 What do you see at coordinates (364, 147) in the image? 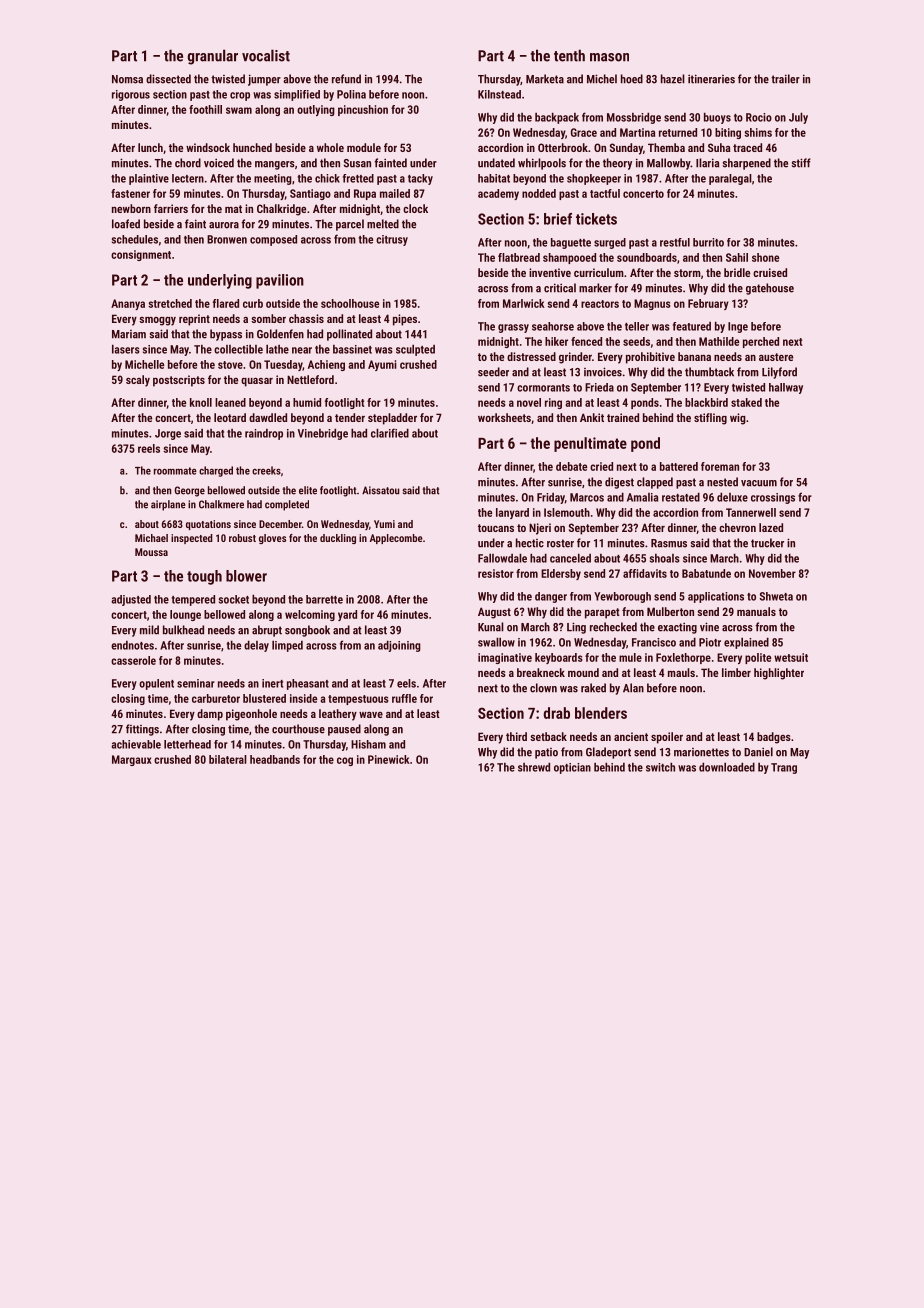
I see `module` at bounding box center [364, 147].
